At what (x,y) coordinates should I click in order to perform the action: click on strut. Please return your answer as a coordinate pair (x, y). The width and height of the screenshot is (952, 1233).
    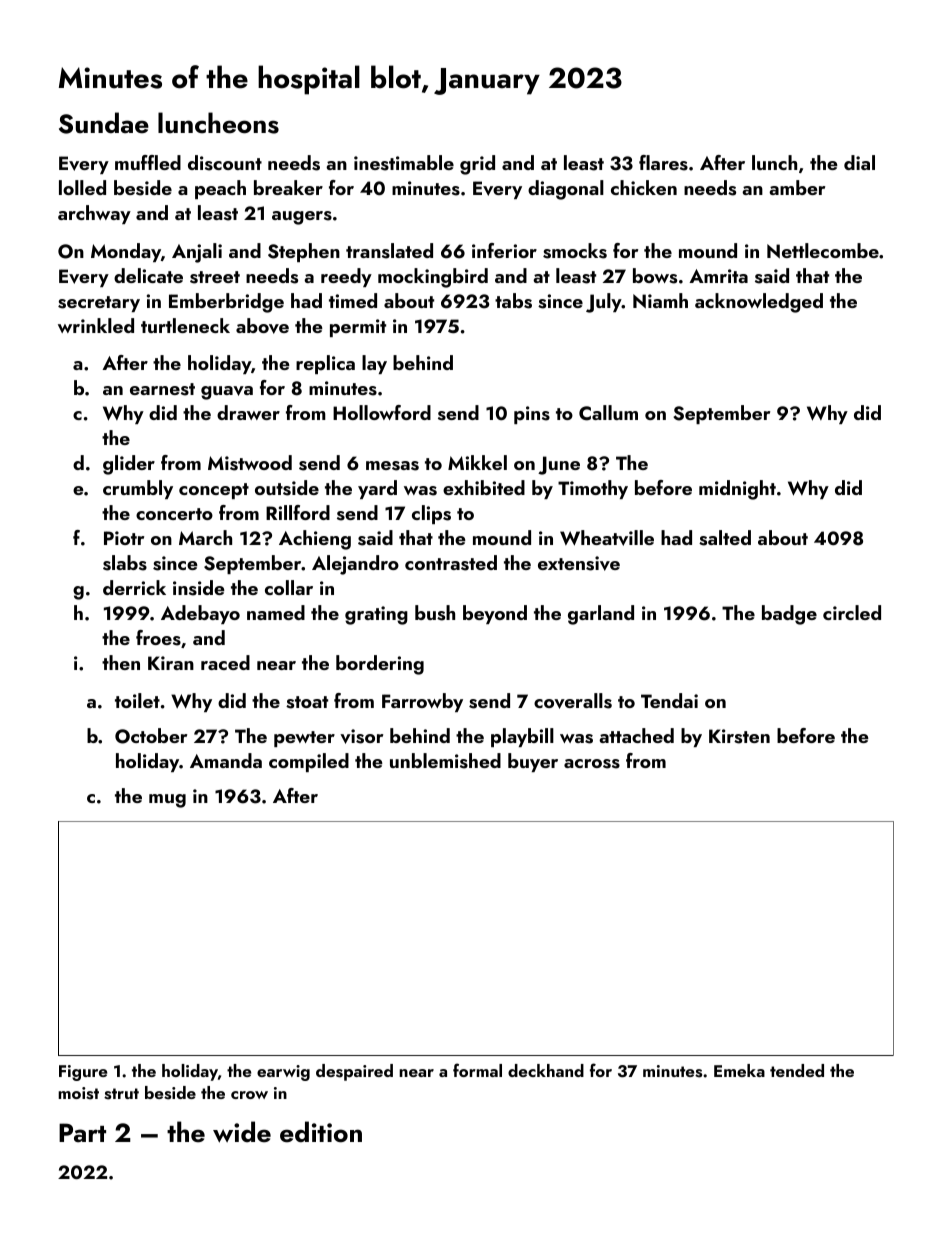
    Looking at the image, I should click on (121, 1094).
